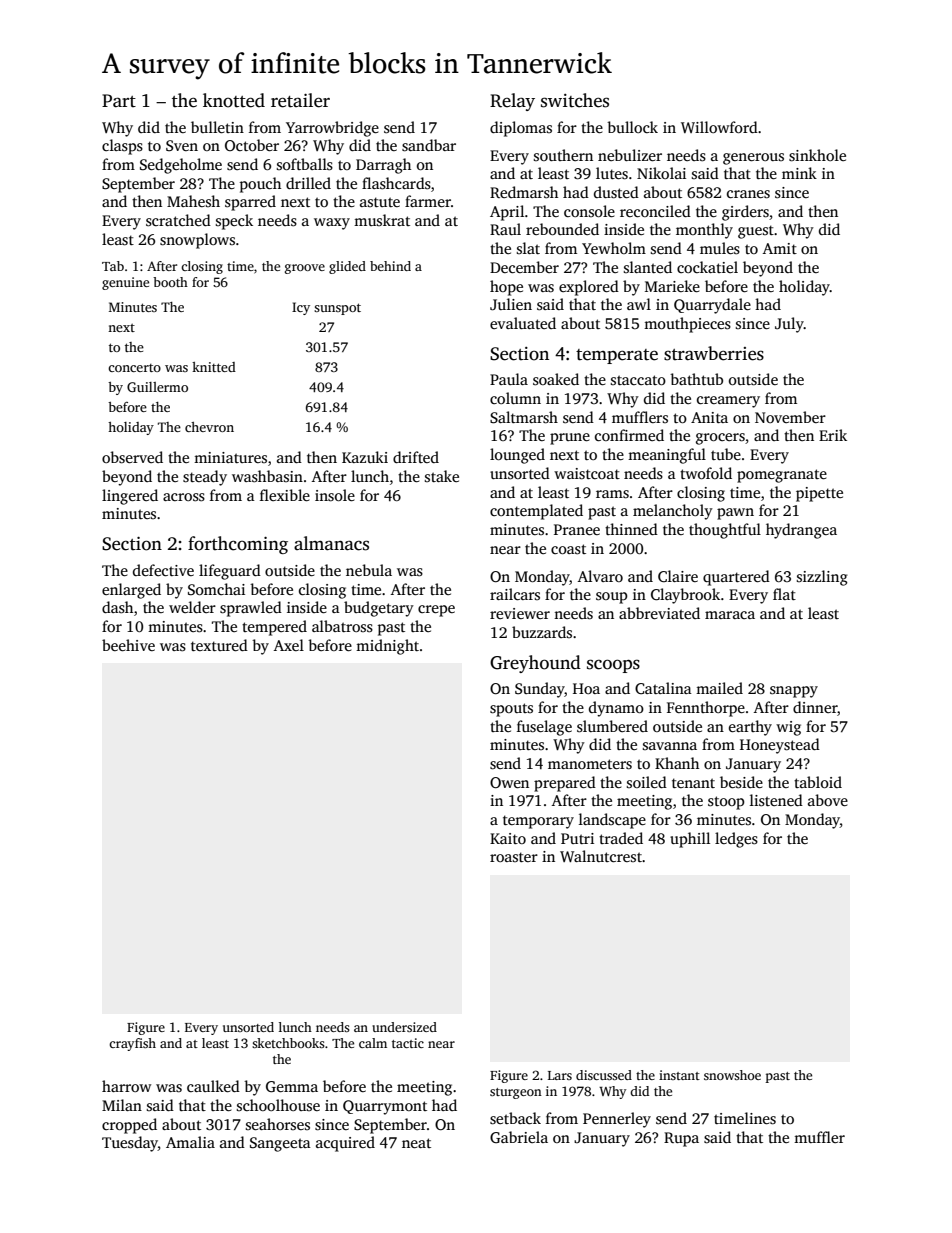 The width and height of the image is (952, 1233). What do you see at coordinates (780, 248) in the image?
I see `Amit` at bounding box center [780, 248].
